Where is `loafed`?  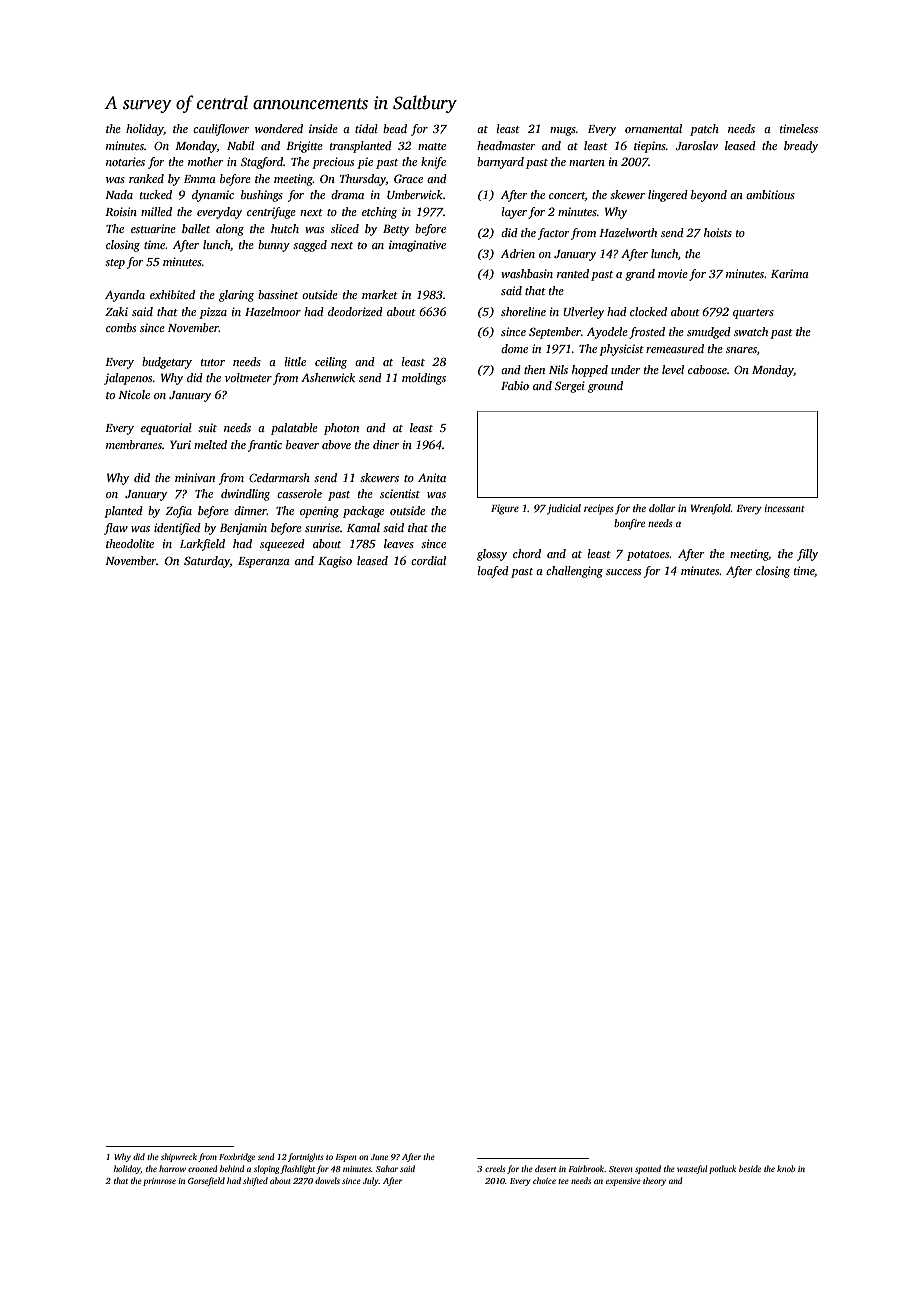
loafed is located at coordinates (493, 572).
